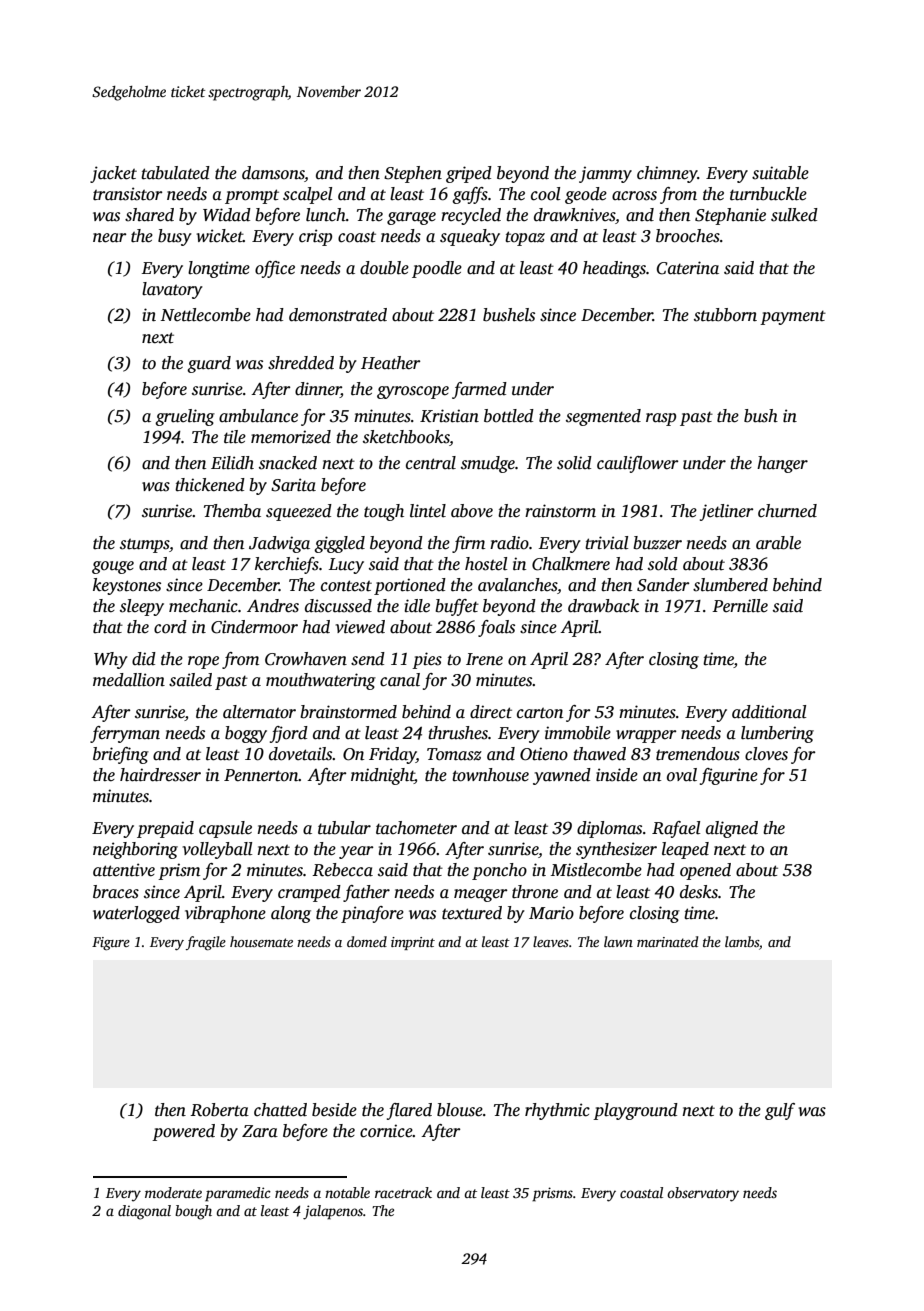 The width and height of the image is (924, 1311). What do you see at coordinates (703, 1194) in the image?
I see `observatory` at bounding box center [703, 1194].
